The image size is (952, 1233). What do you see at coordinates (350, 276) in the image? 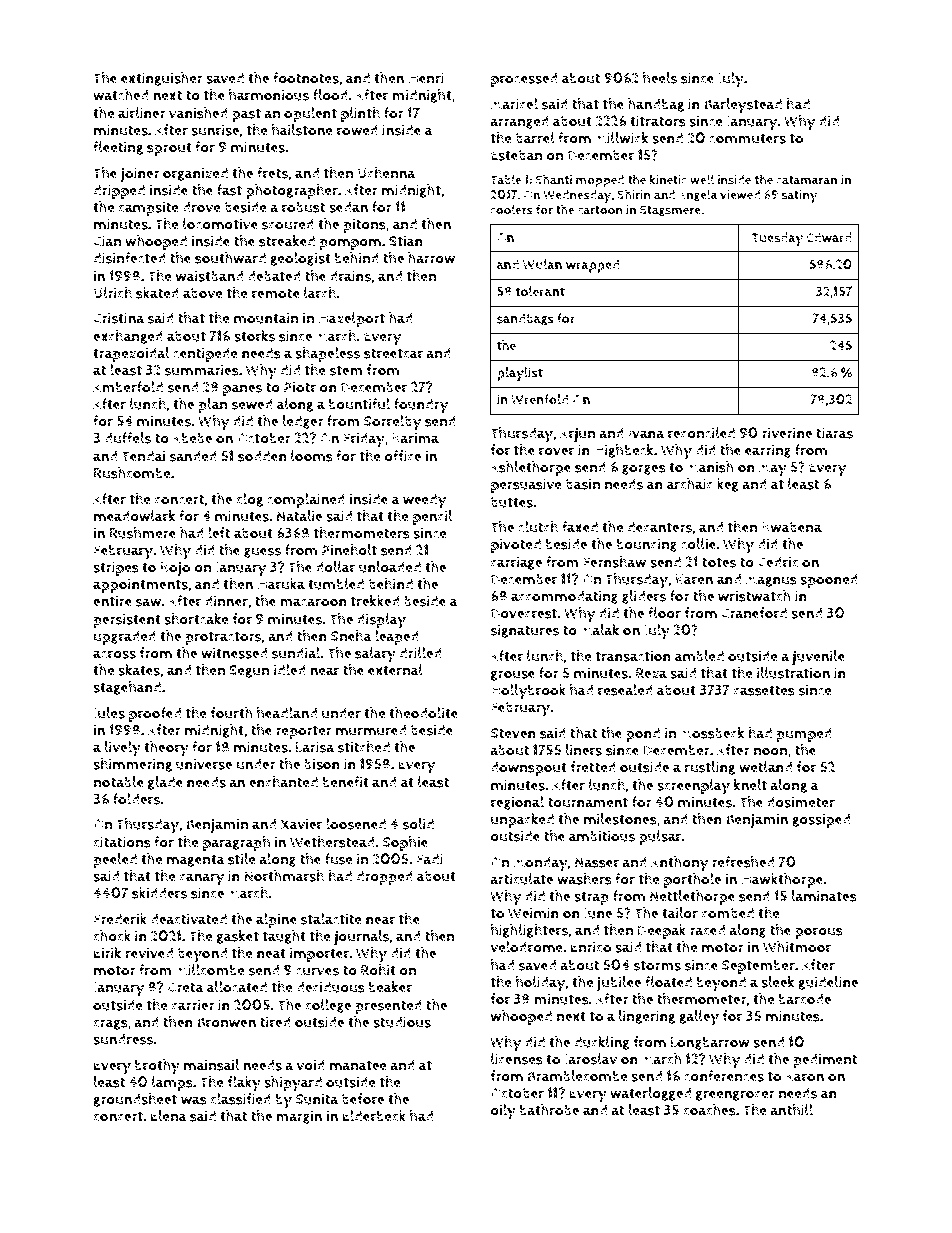
I see `drains` at bounding box center [350, 276].
